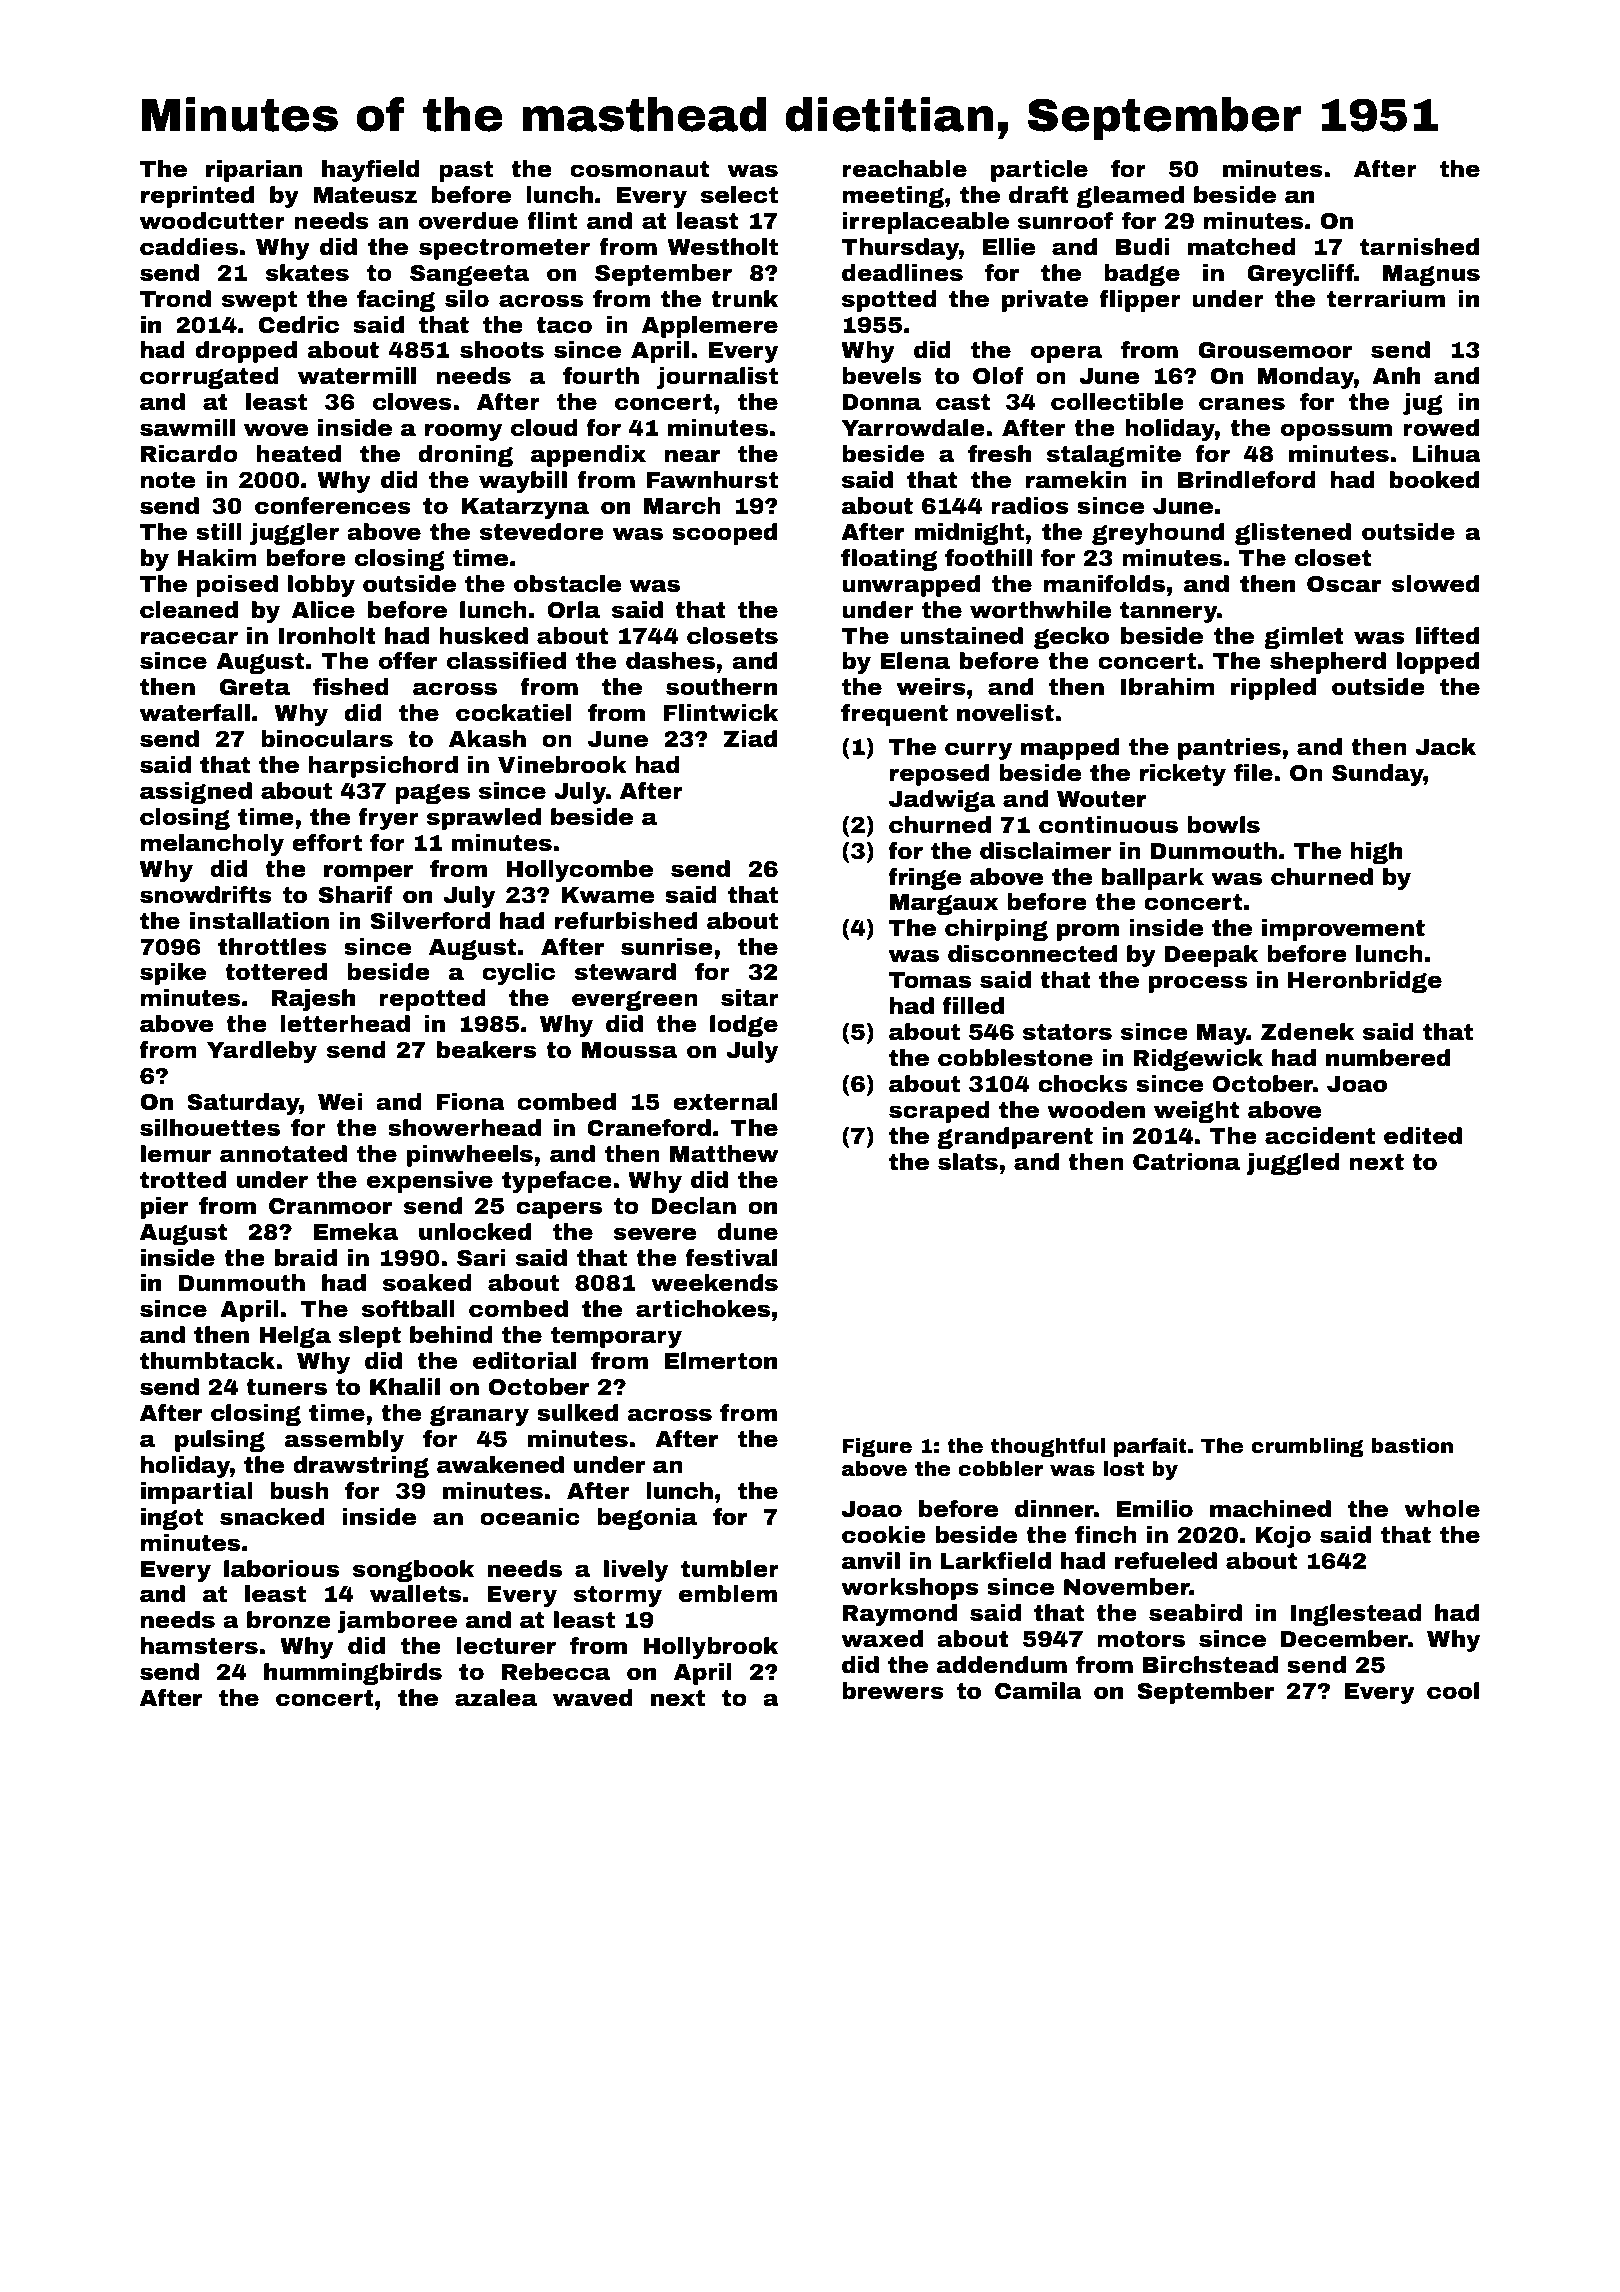 This document has height=2292, width=1620. What do you see at coordinates (415, 1594) in the document?
I see `wallets` at bounding box center [415, 1594].
